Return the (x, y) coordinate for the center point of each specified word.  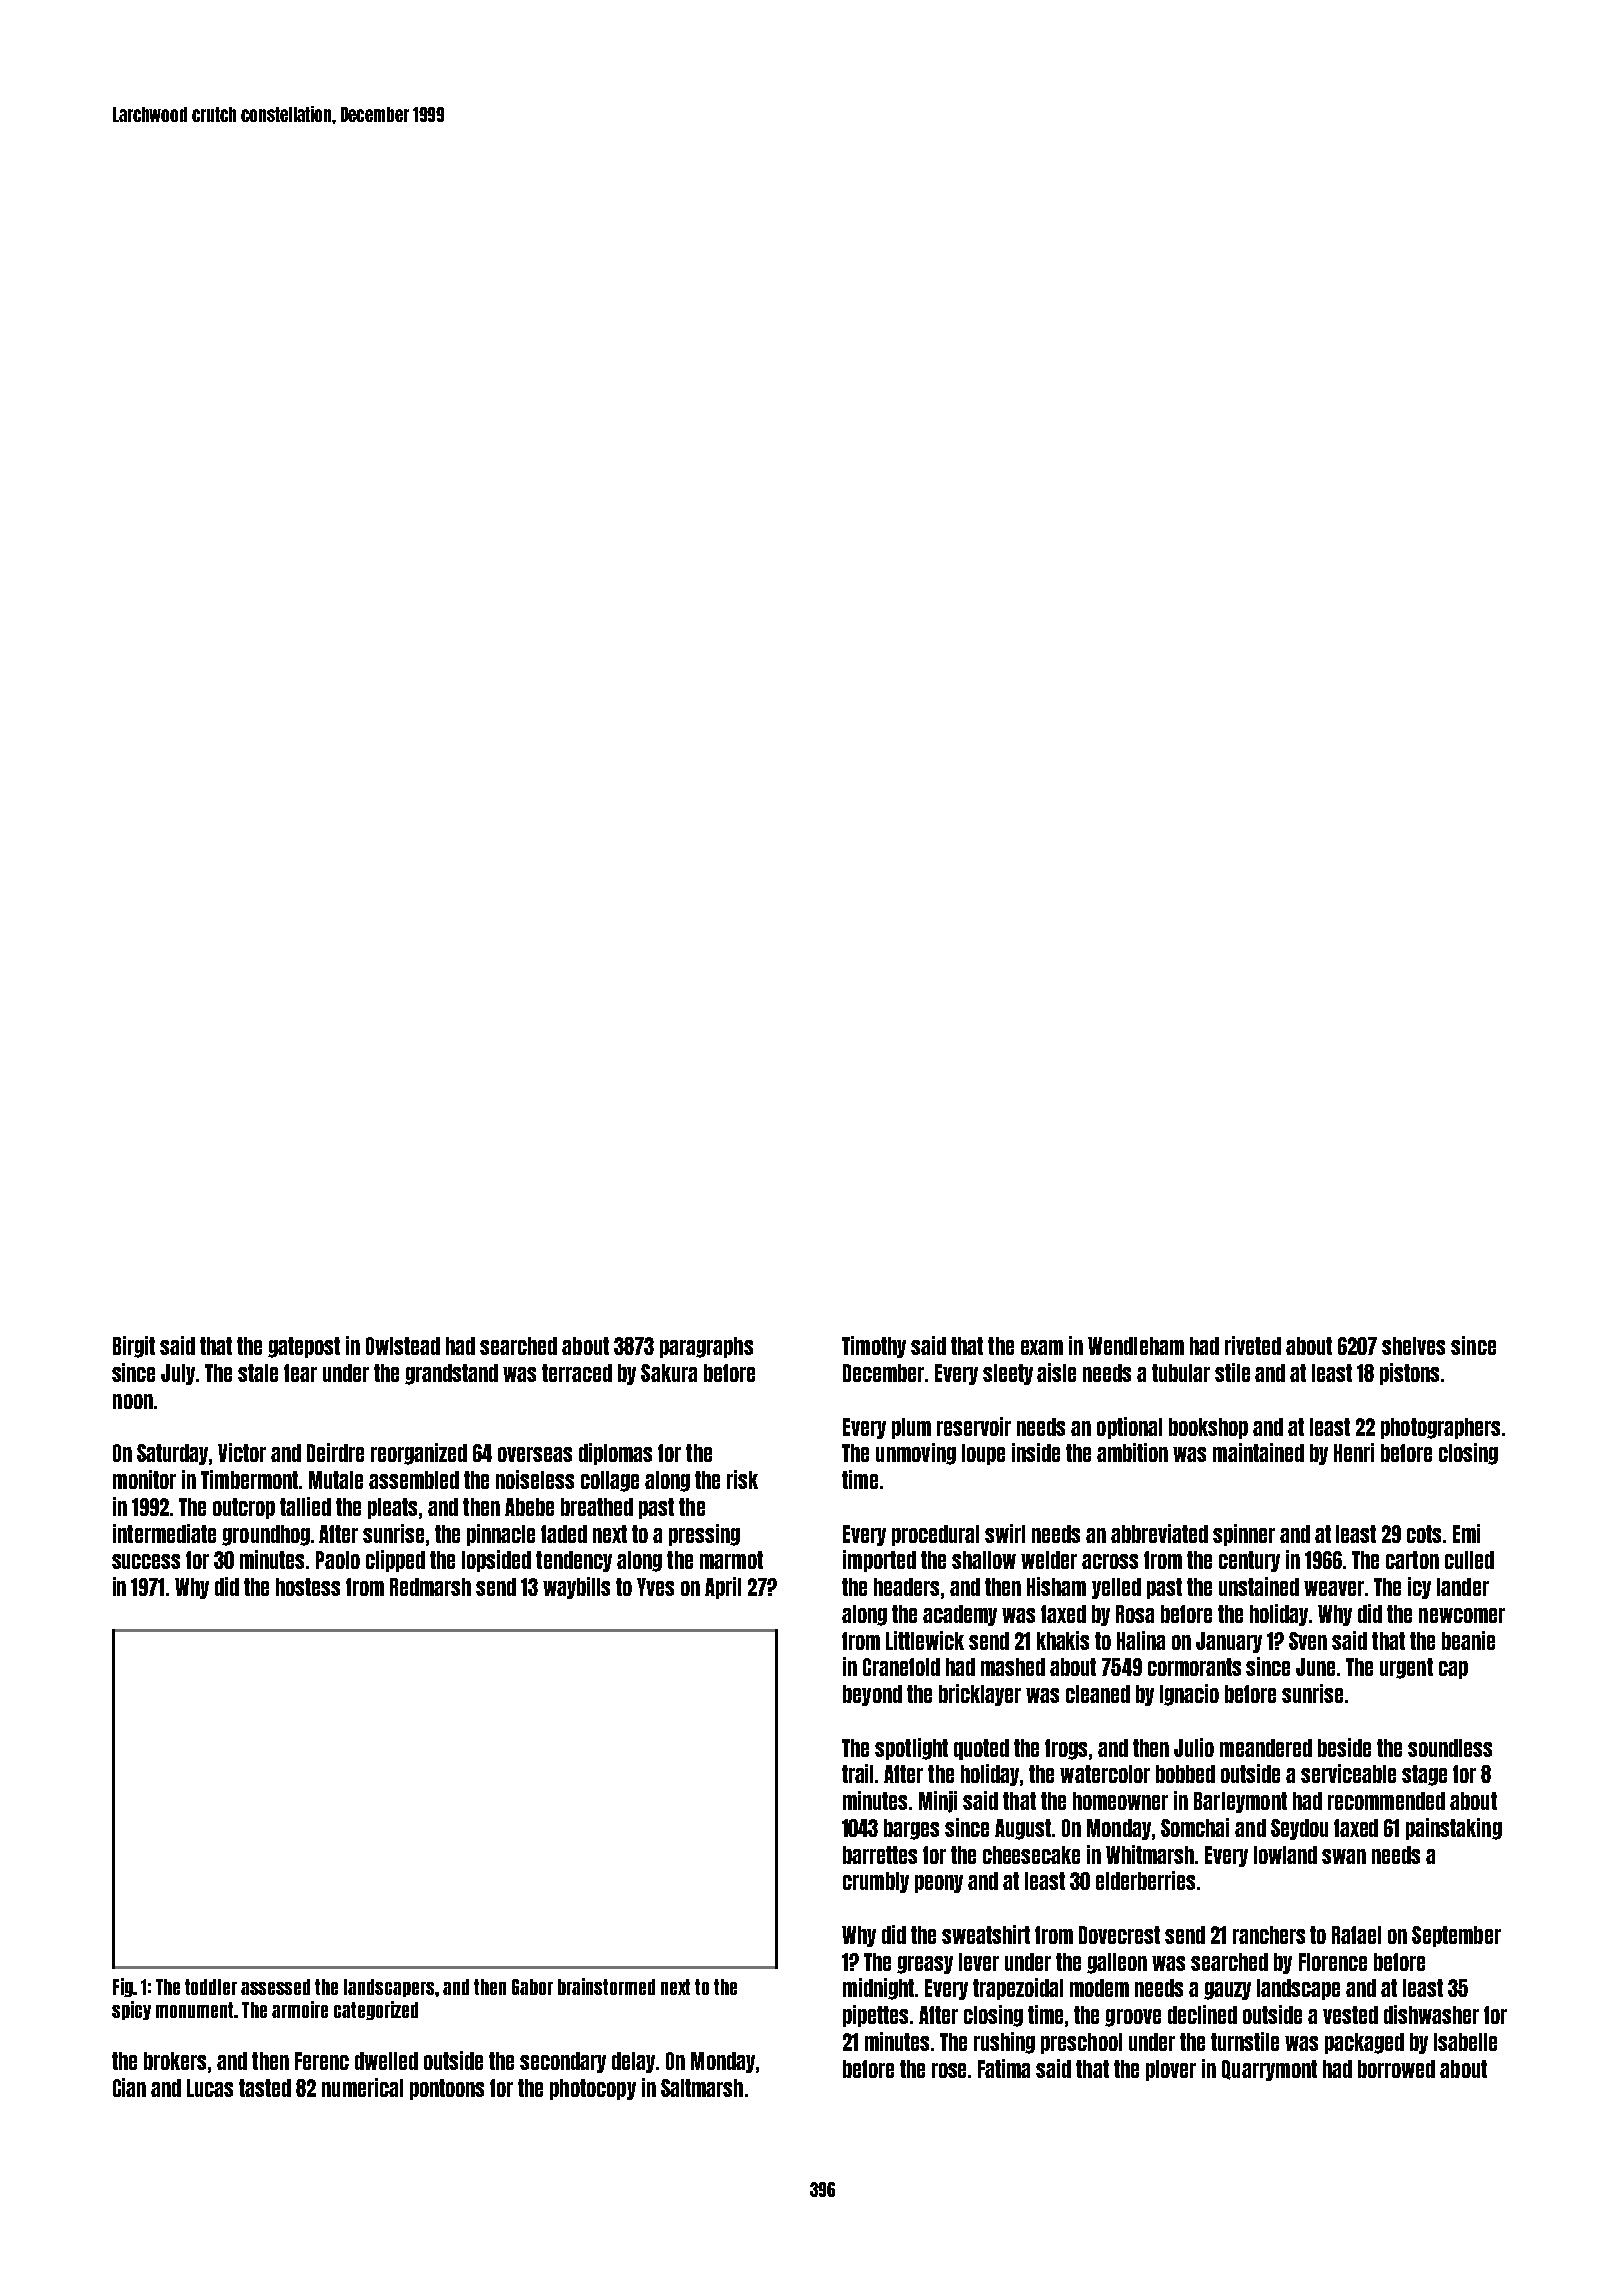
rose (949, 2070)
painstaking (1454, 1829)
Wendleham (1136, 1346)
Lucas (210, 2088)
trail (857, 1773)
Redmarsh (430, 1587)
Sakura (669, 1373)
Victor (242, 1452)
